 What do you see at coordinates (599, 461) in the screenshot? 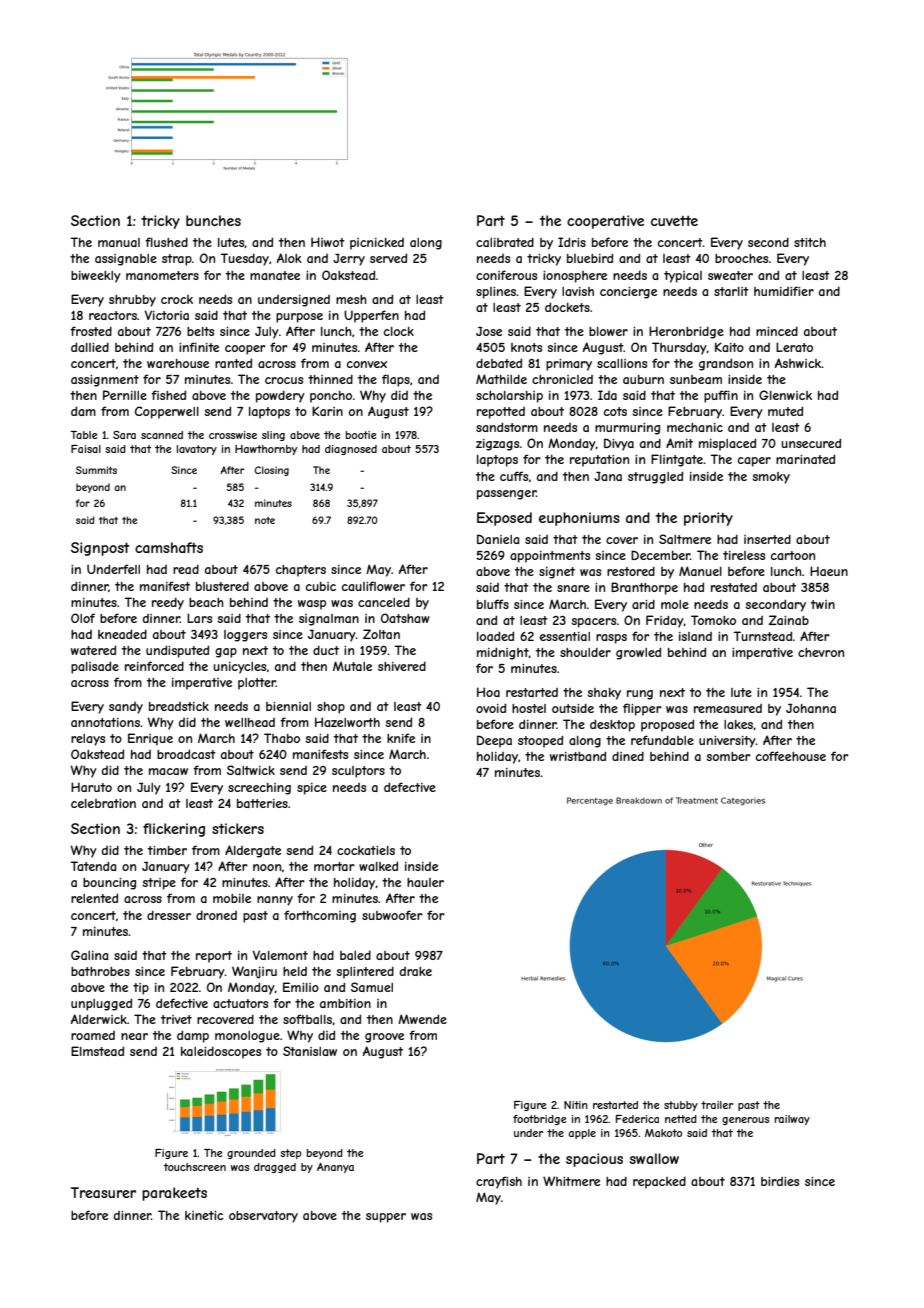
I see `reputation` at bounding box center [599, 461].
